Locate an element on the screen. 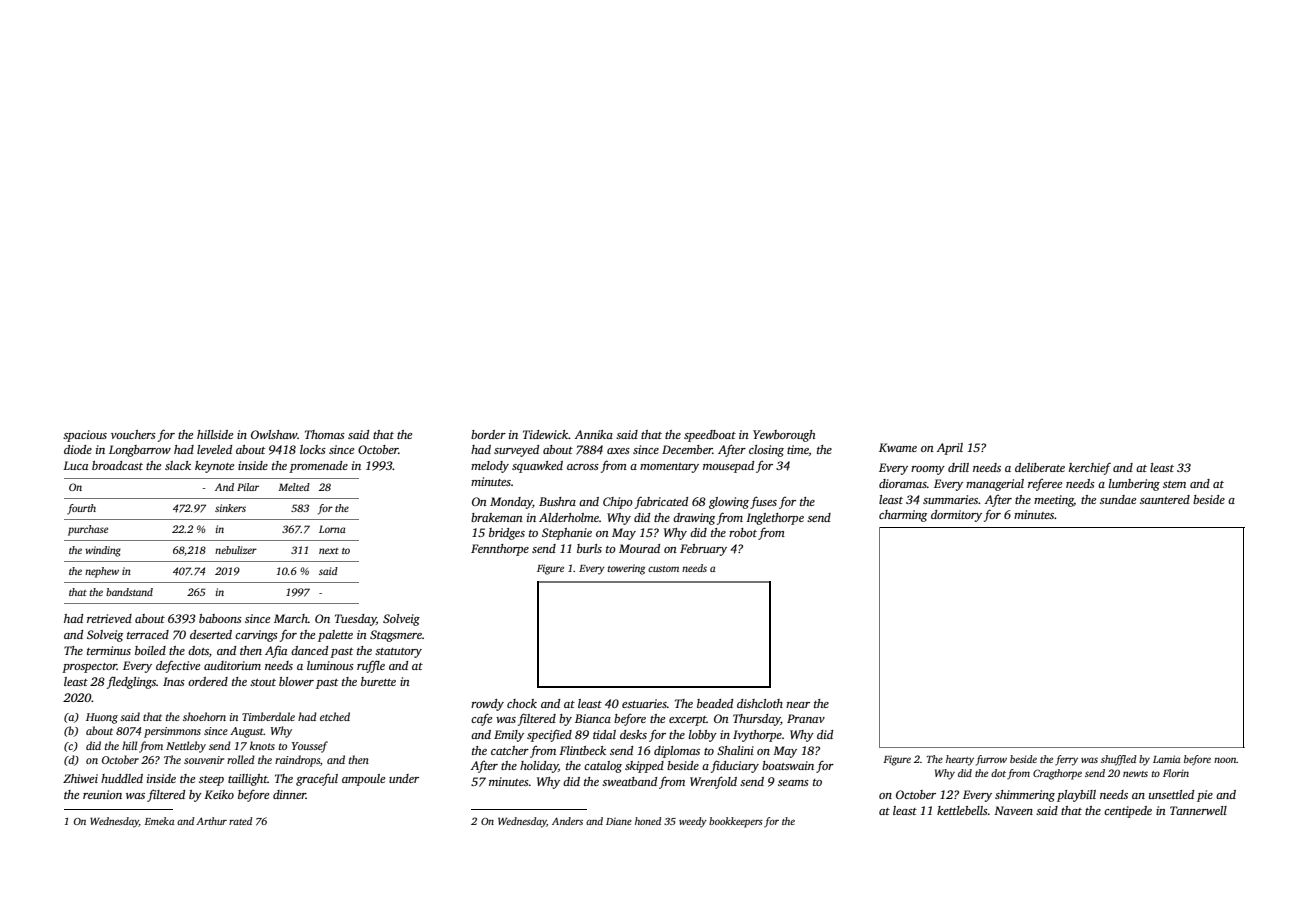  towering is located at coordinates (626, 569).
